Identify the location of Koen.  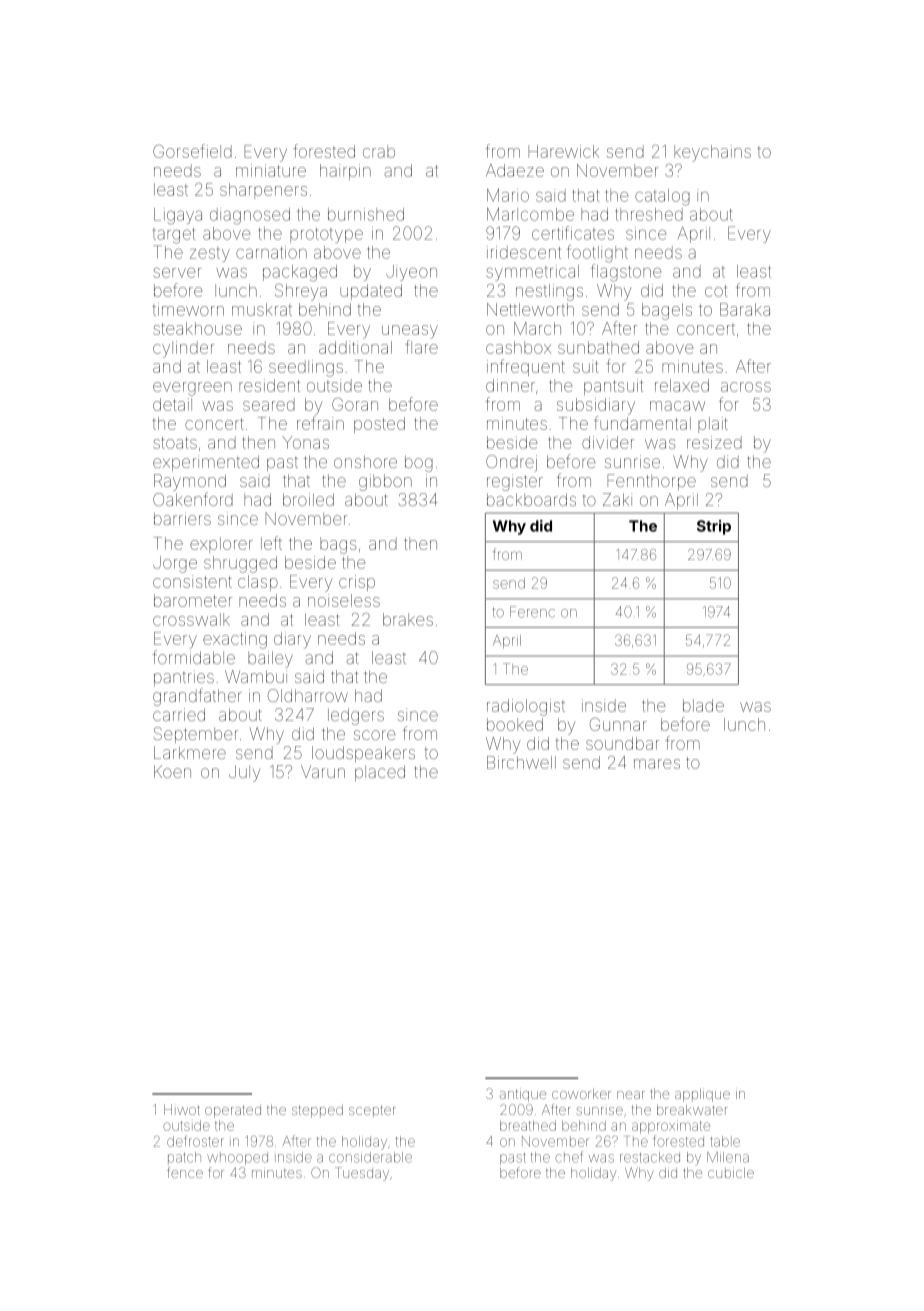
(172, 771).
